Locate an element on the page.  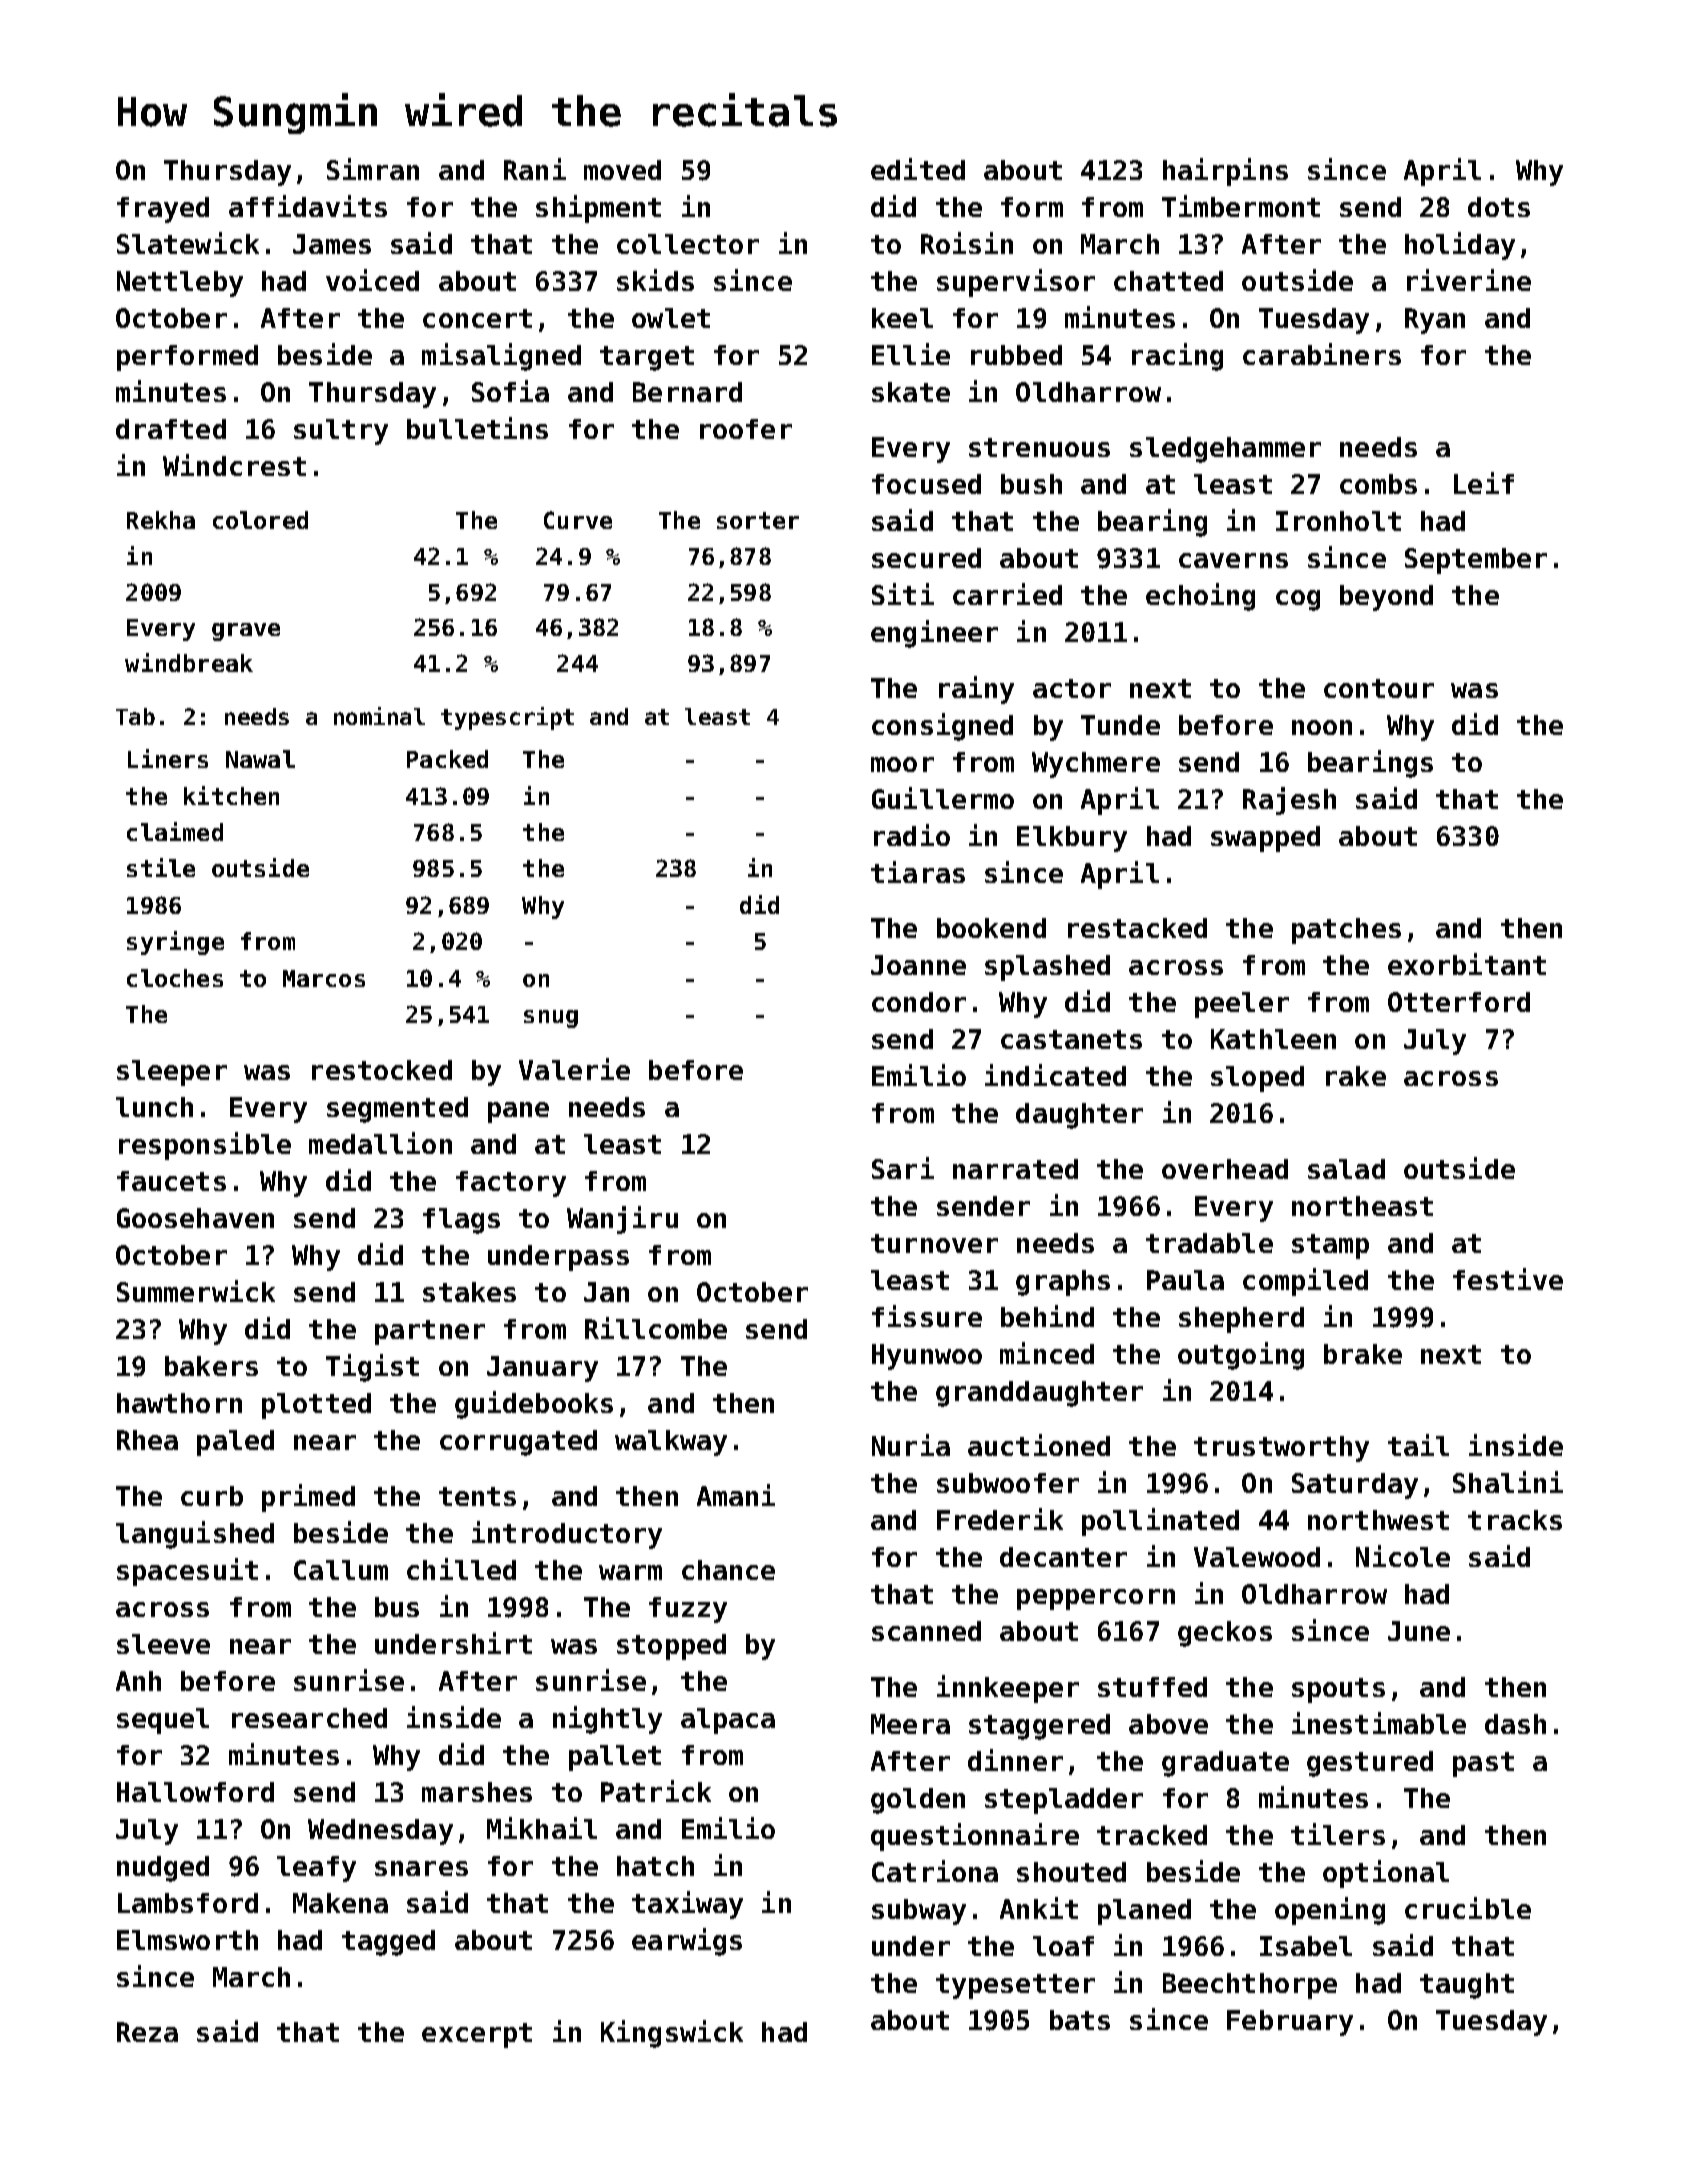
engineer is located at coordinates (934, 634).
